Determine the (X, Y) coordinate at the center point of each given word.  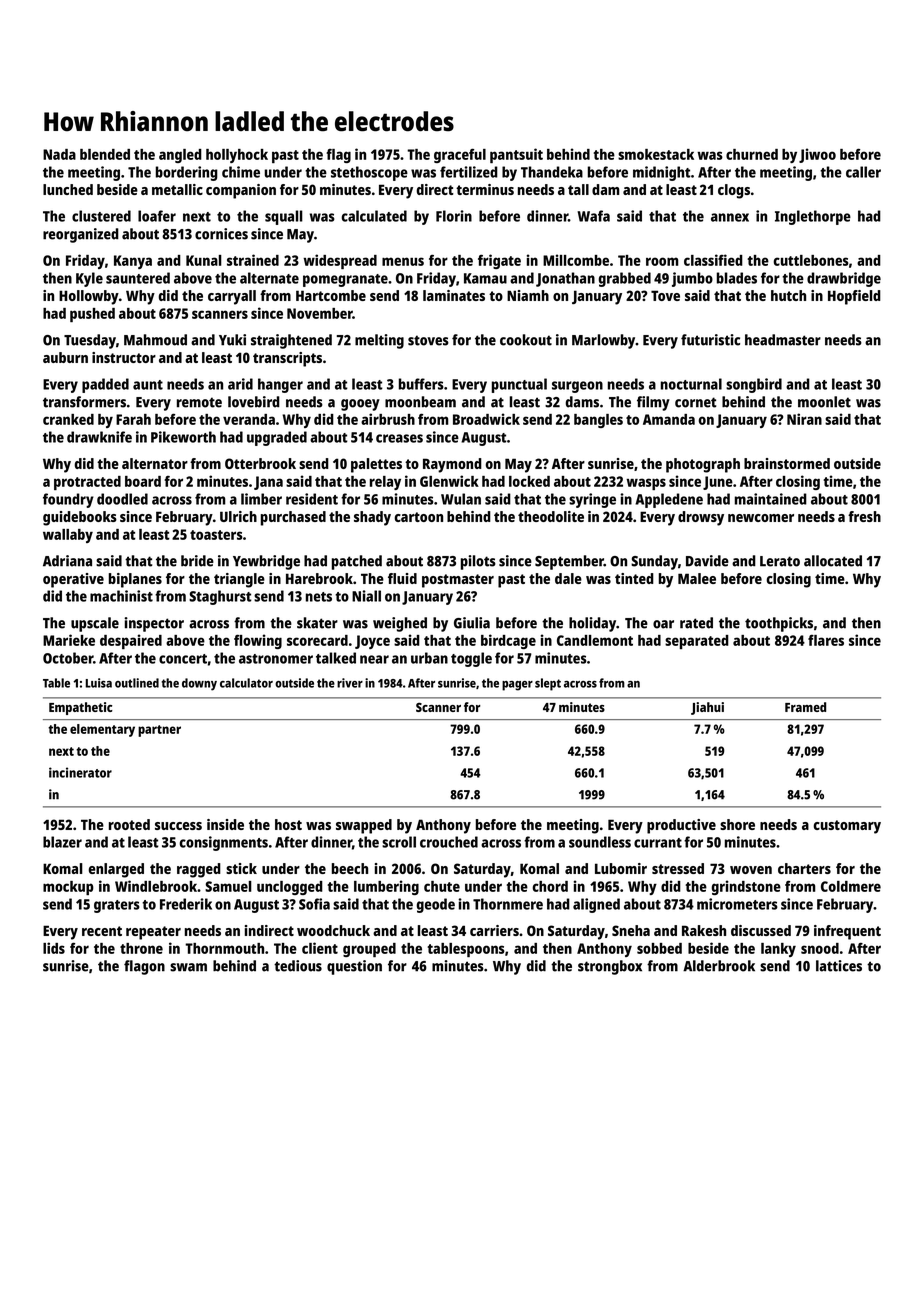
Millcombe (576, 260)
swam (188, 967)
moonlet (824, 402)
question (354, 967)
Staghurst (220, 597)
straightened (291, 341)
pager (517, 686)
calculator (246, 683)
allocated (833, 561)
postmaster (458, 581)
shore (737, 824)
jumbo (692, 279)
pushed (92, 315)
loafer (157, 216)
